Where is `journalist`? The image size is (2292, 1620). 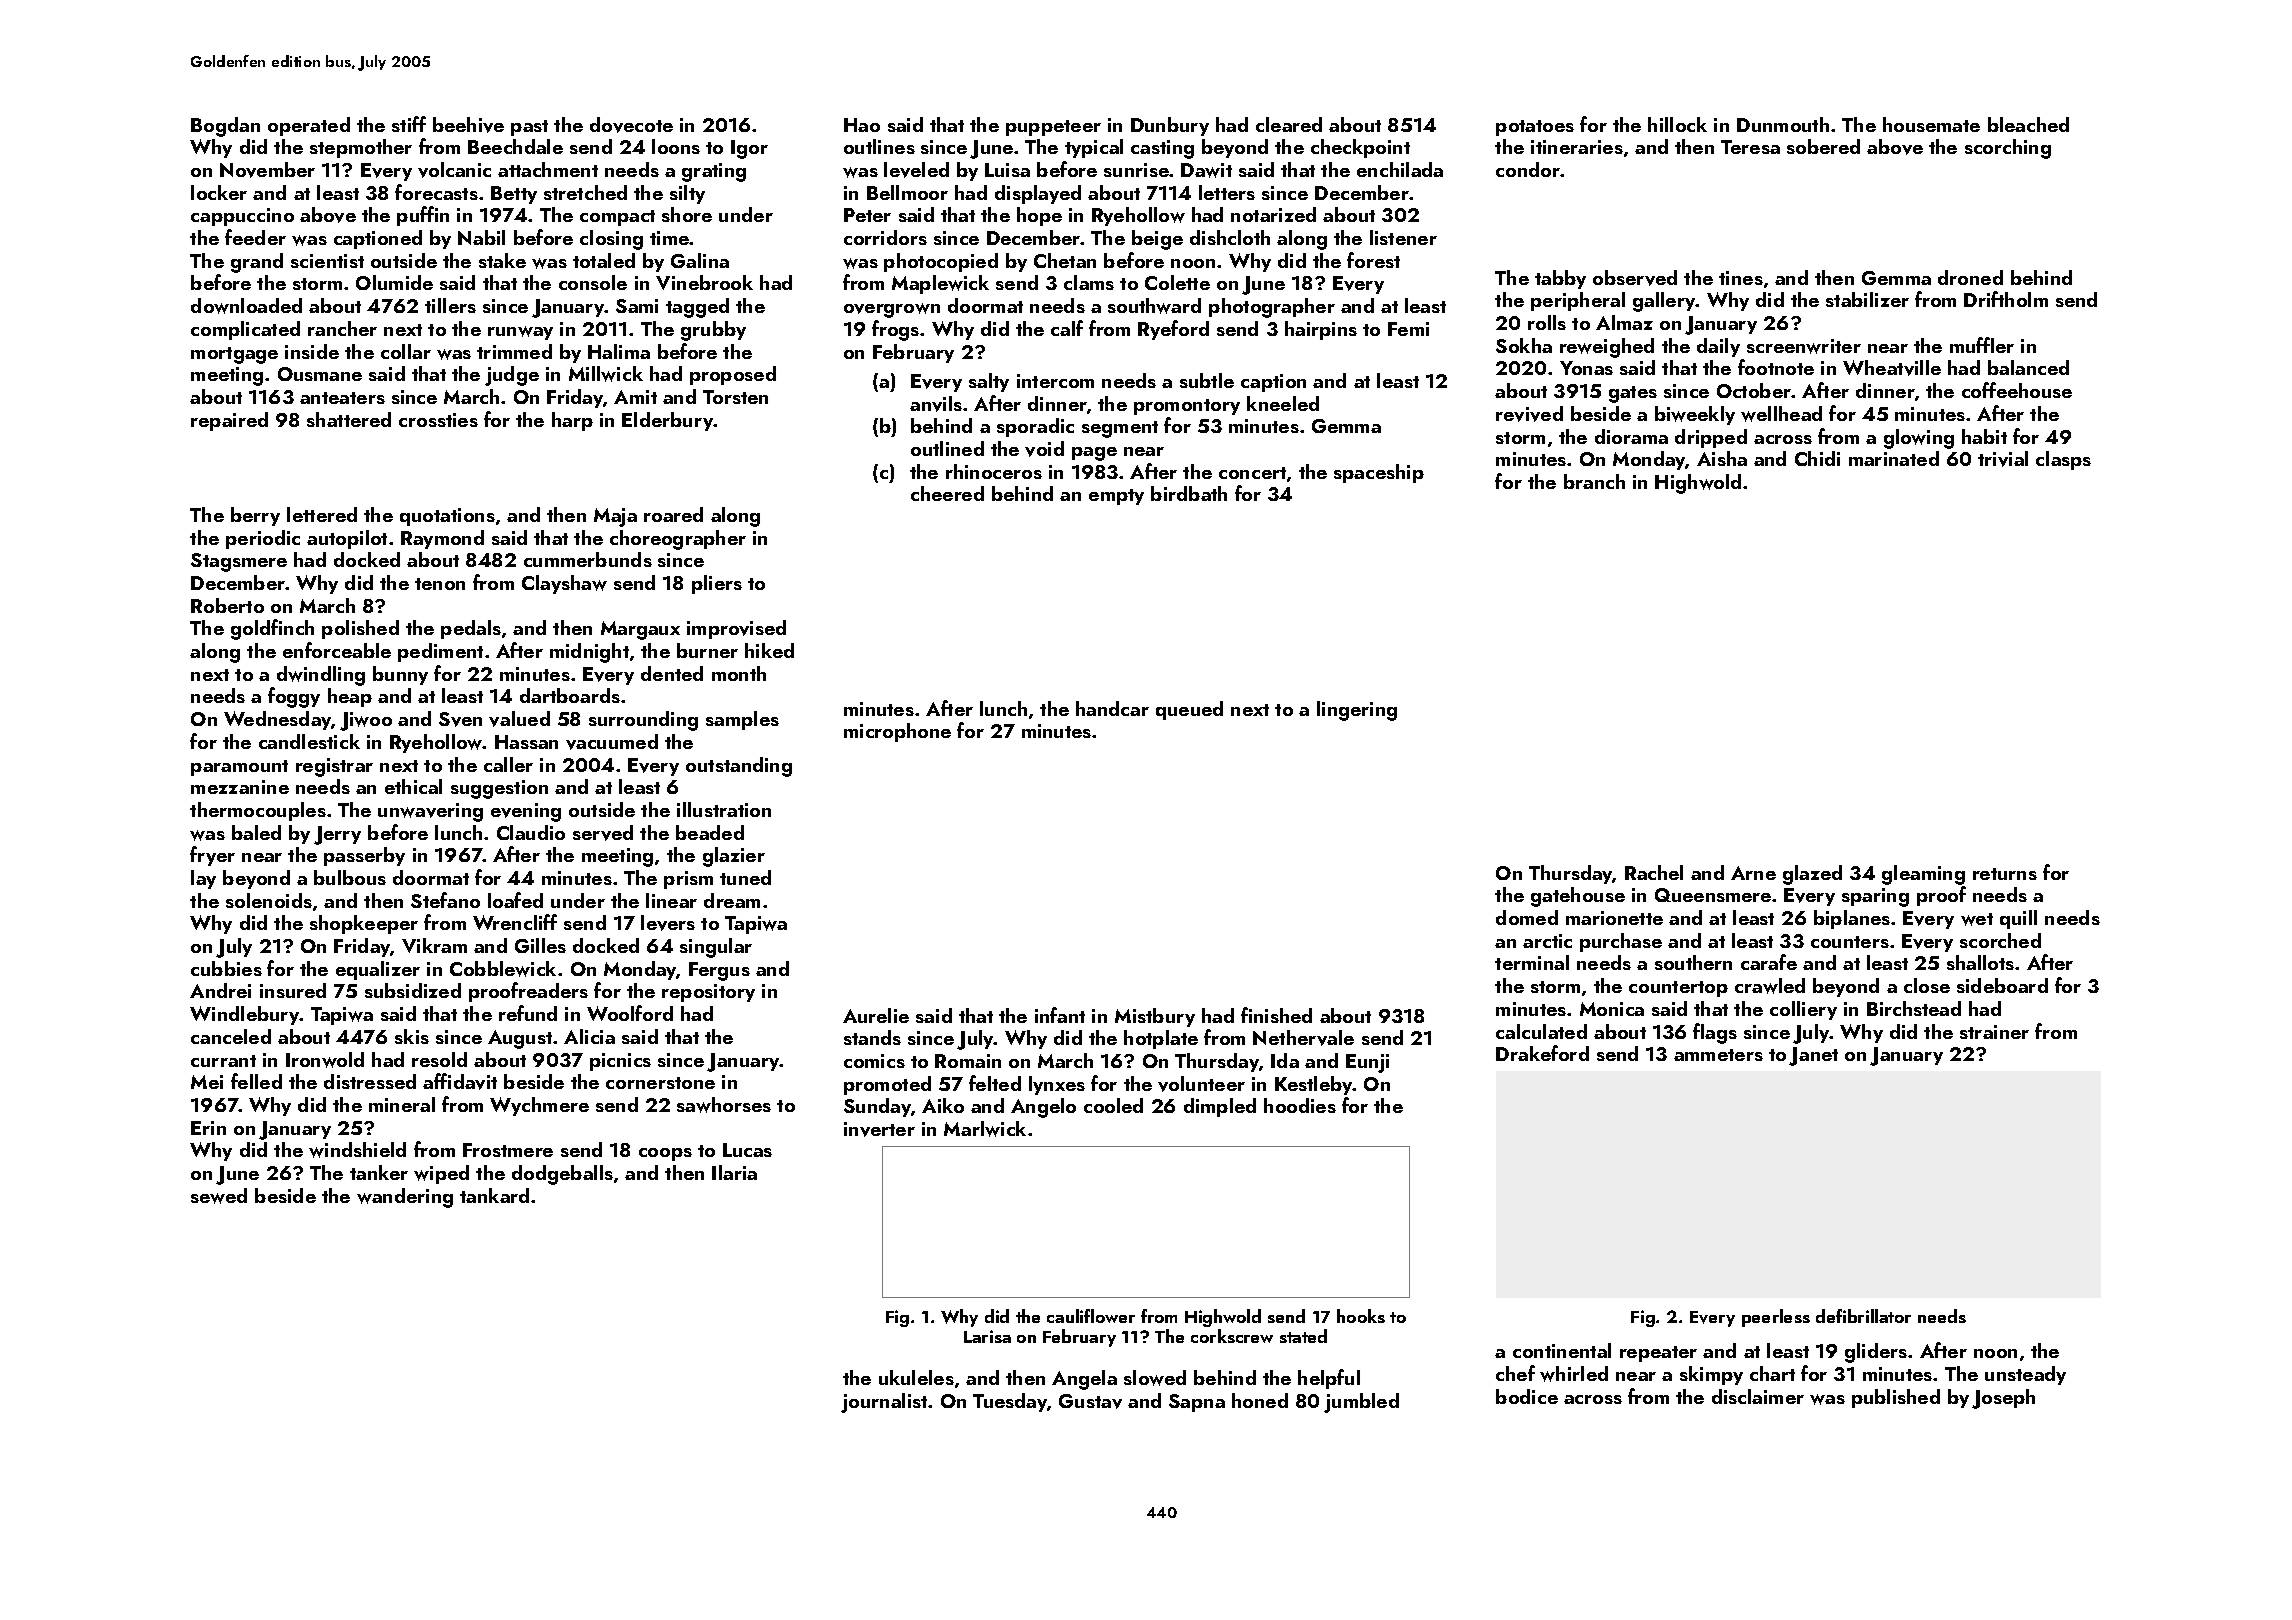
journalist is located at coordinates (884, 1403).
